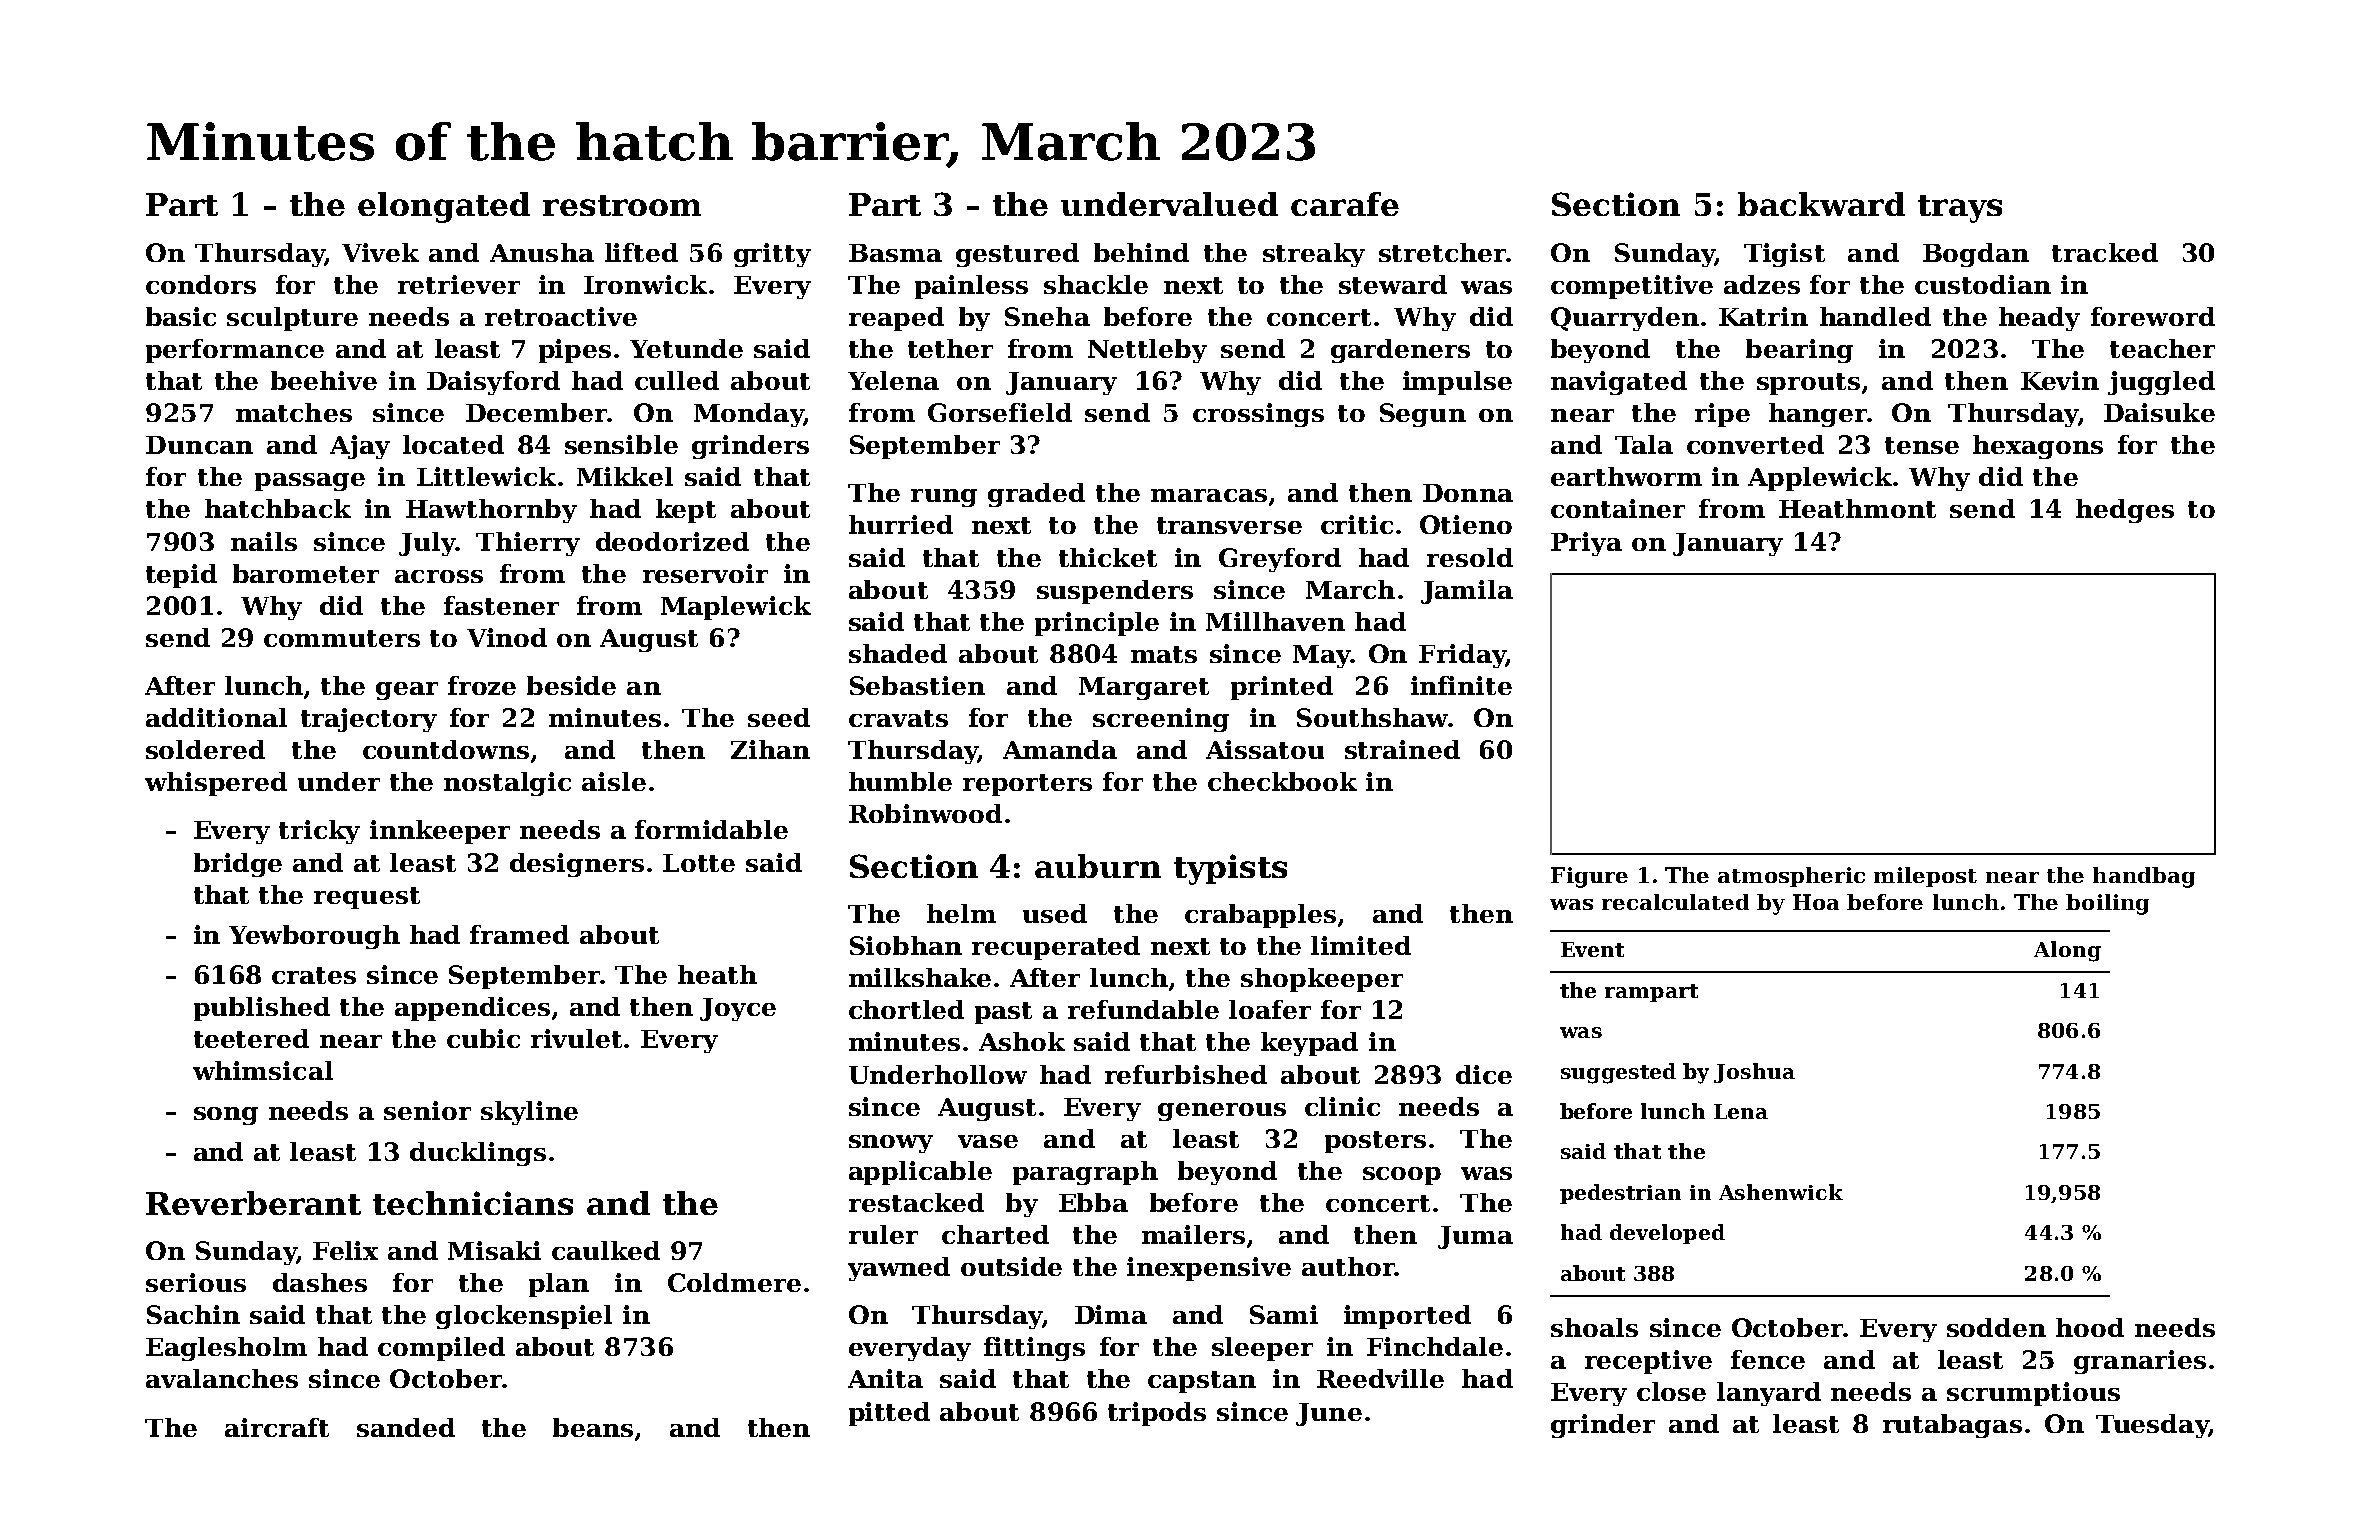 Image resolution: width=2361 pixels, height=1528 pixels. What do you see at coordinates (263, 1070) in the screenshot?
I see `whimsical` at bounding box center [263, 1070].
